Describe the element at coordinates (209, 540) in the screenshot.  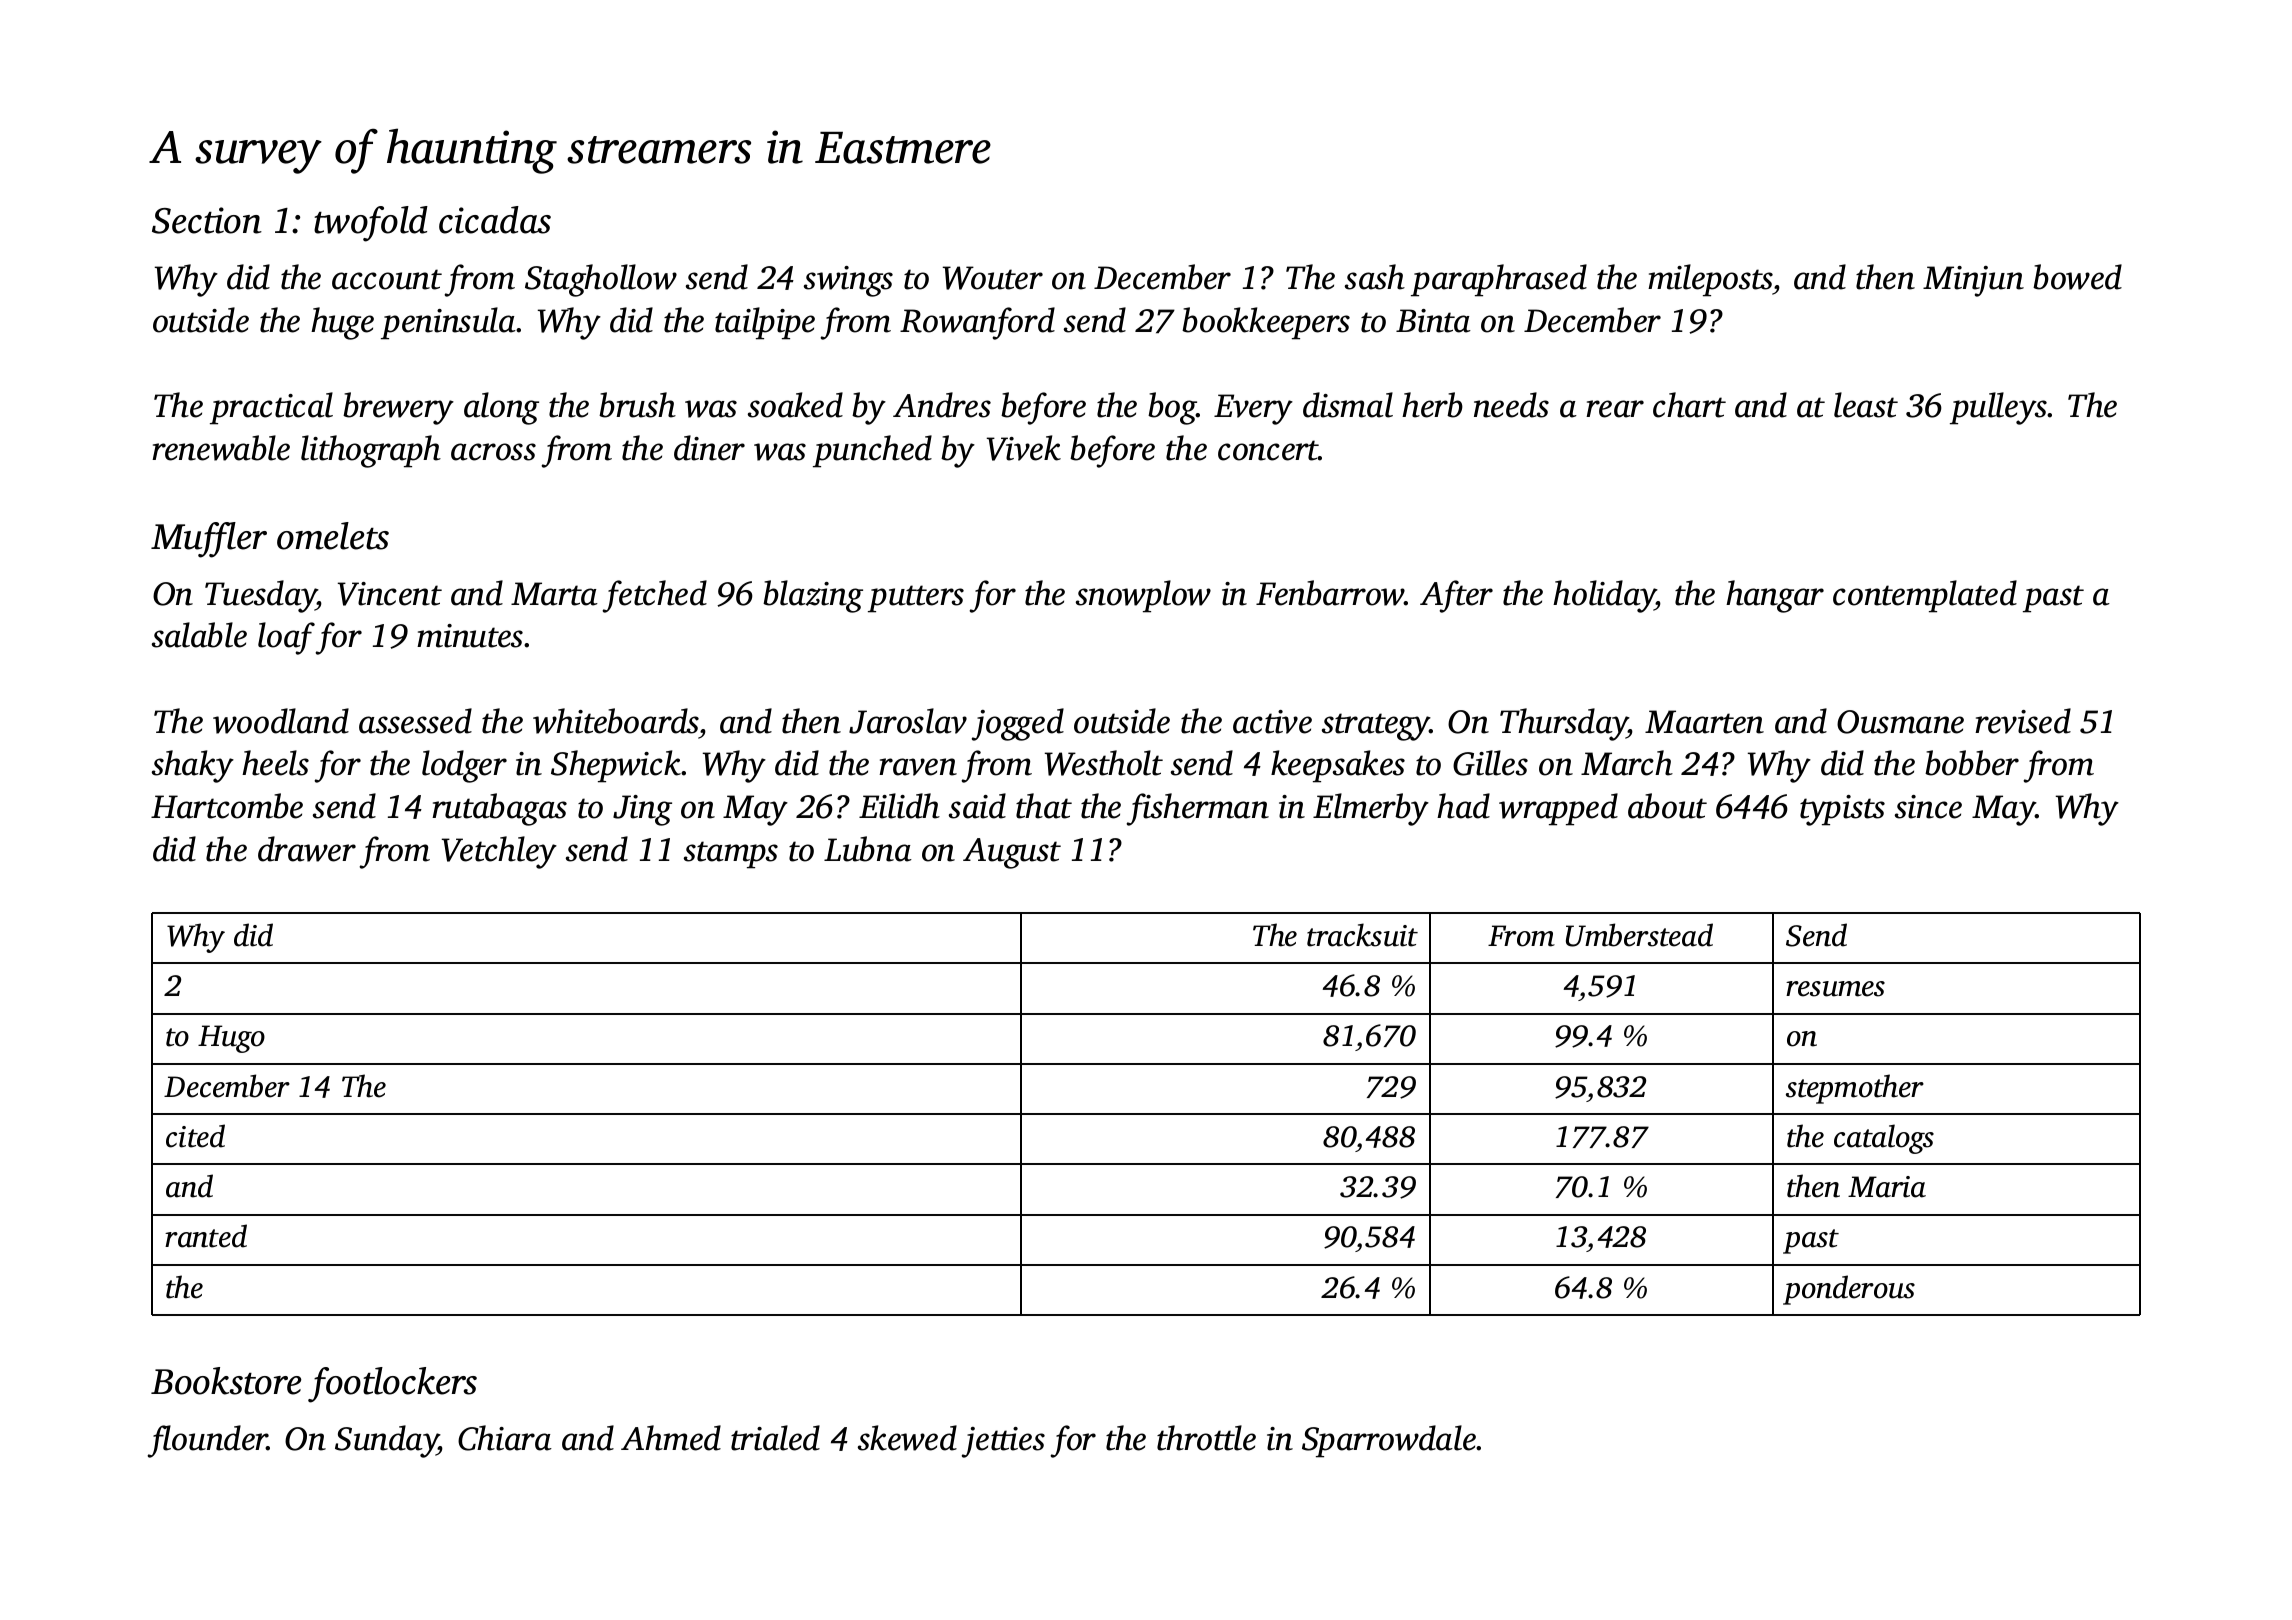
I see `Muffler` at that location.
